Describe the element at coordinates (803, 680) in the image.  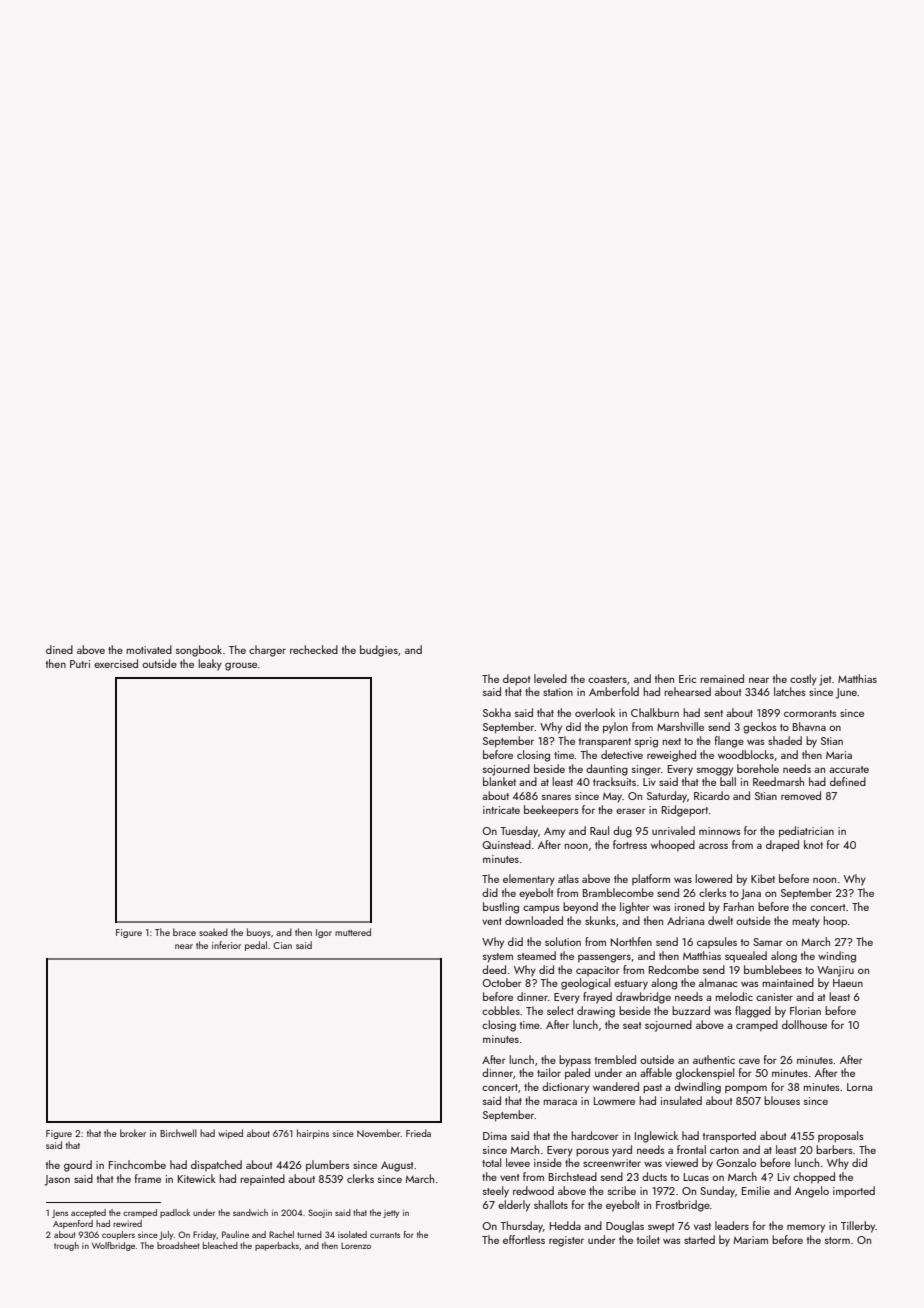
I see `costly` at that location.
